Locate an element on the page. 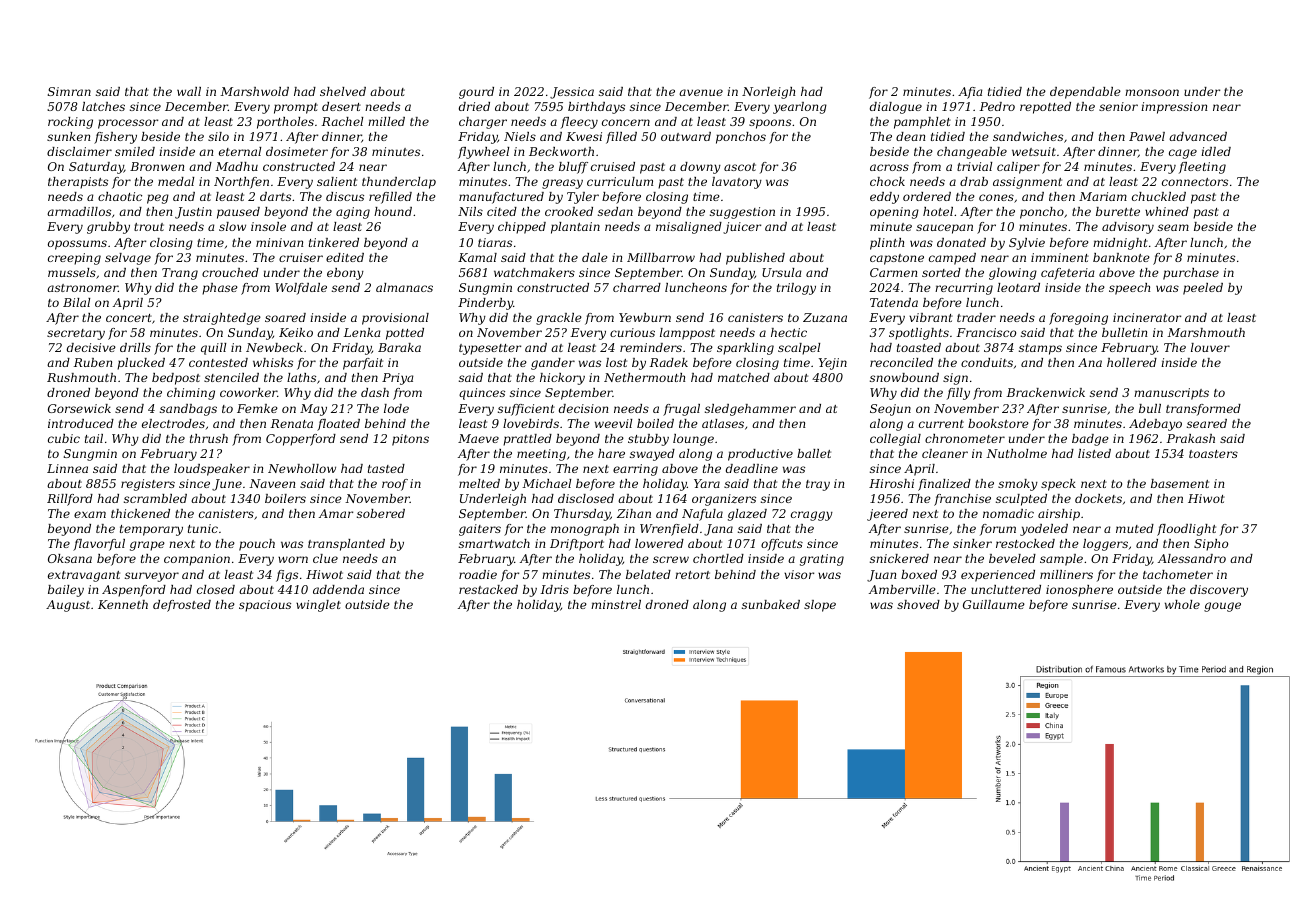 This document has height=924, width=1308. Naveen is located at coordinates (272, 483).
